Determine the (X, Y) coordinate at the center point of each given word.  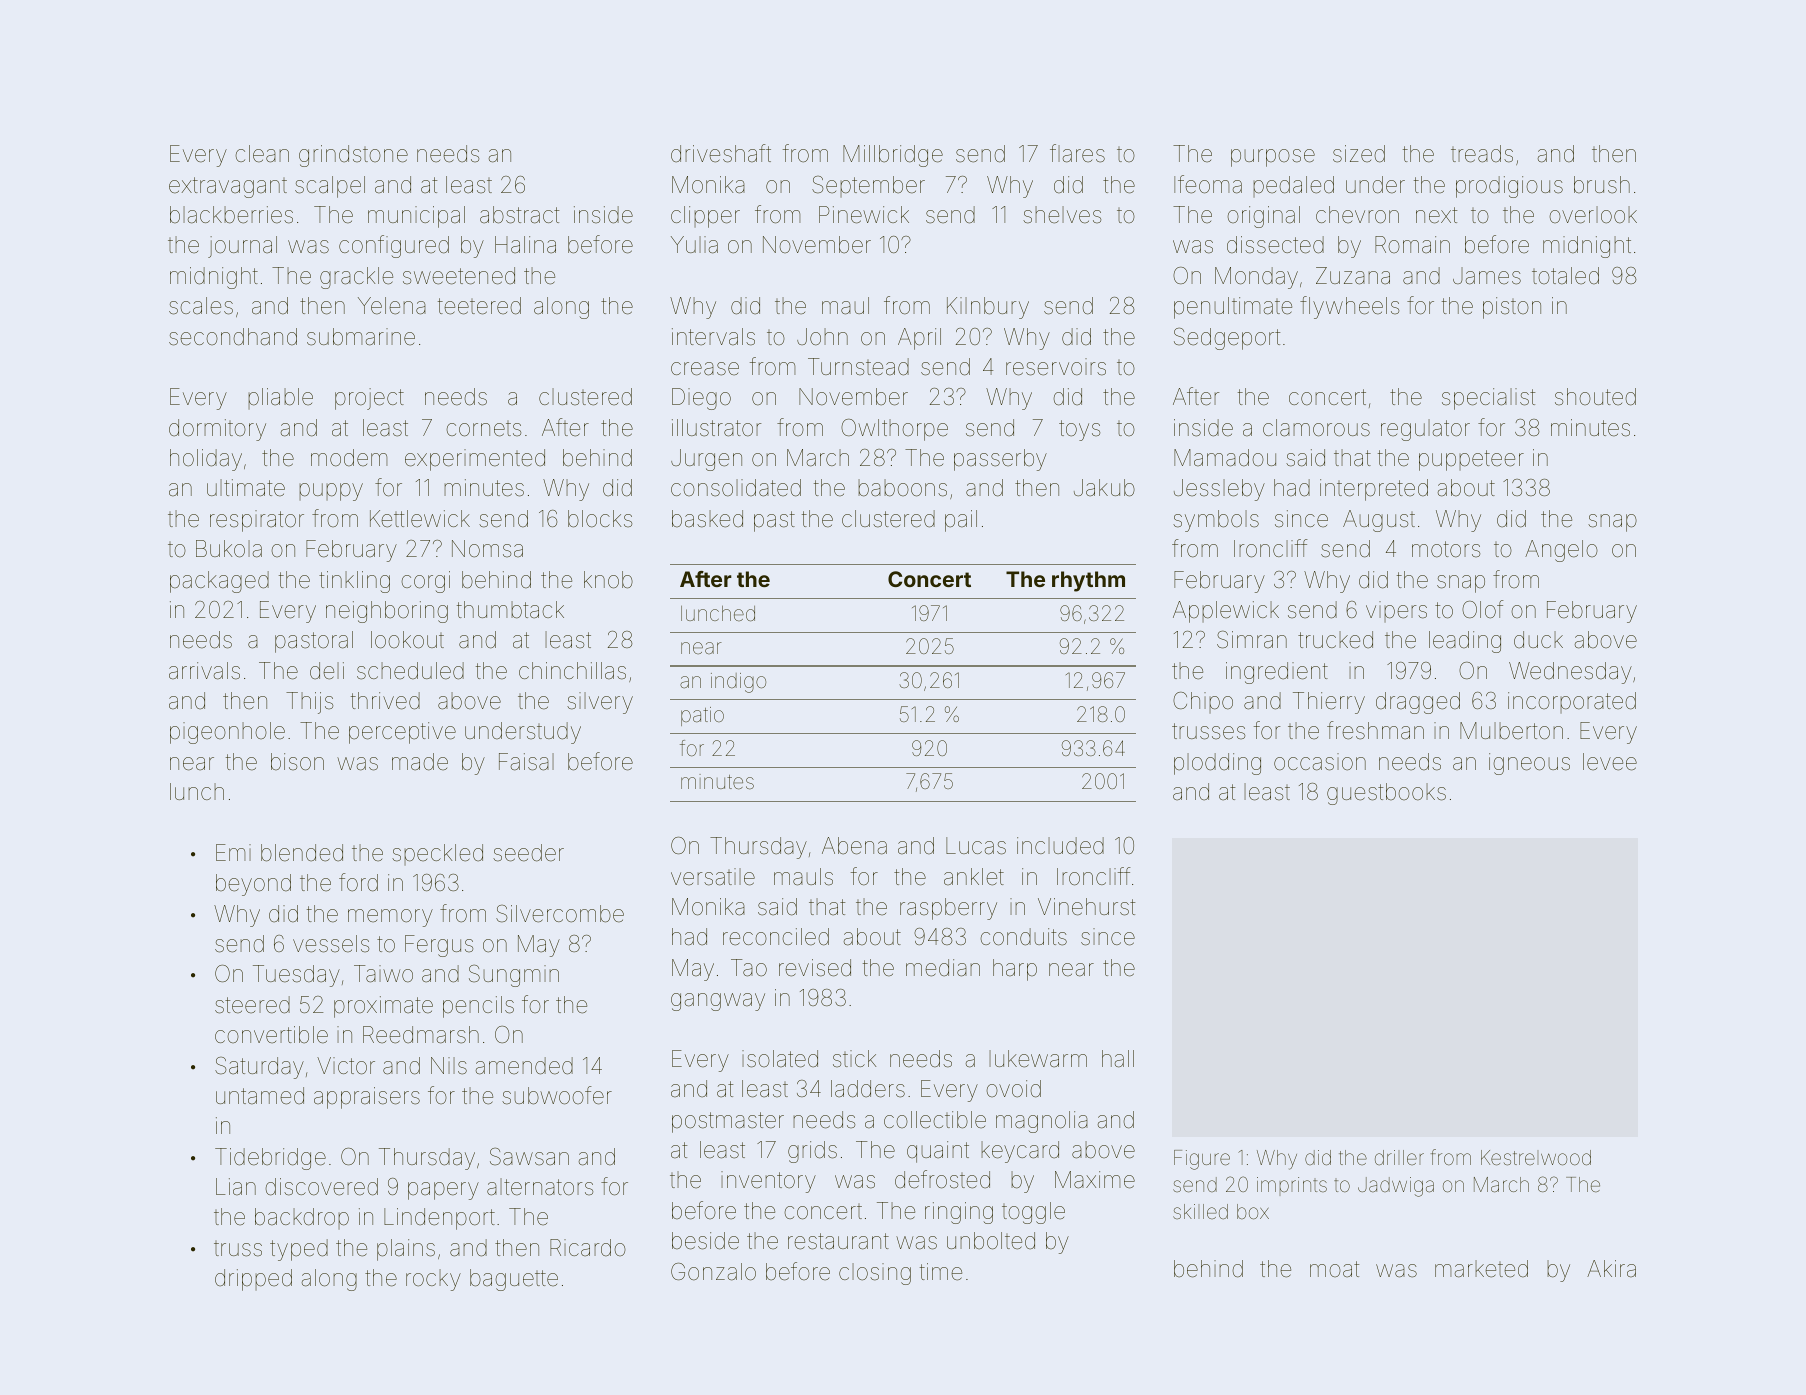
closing (875, 1274)
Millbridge (893, 156)
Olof (1483, 609)
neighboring (387, 612)
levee (1610, 762)
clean (262, 154)
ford (358, 882)
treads (1482, 154)
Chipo (1203, 702)
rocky (433, 1280)
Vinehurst (1086, 907)
